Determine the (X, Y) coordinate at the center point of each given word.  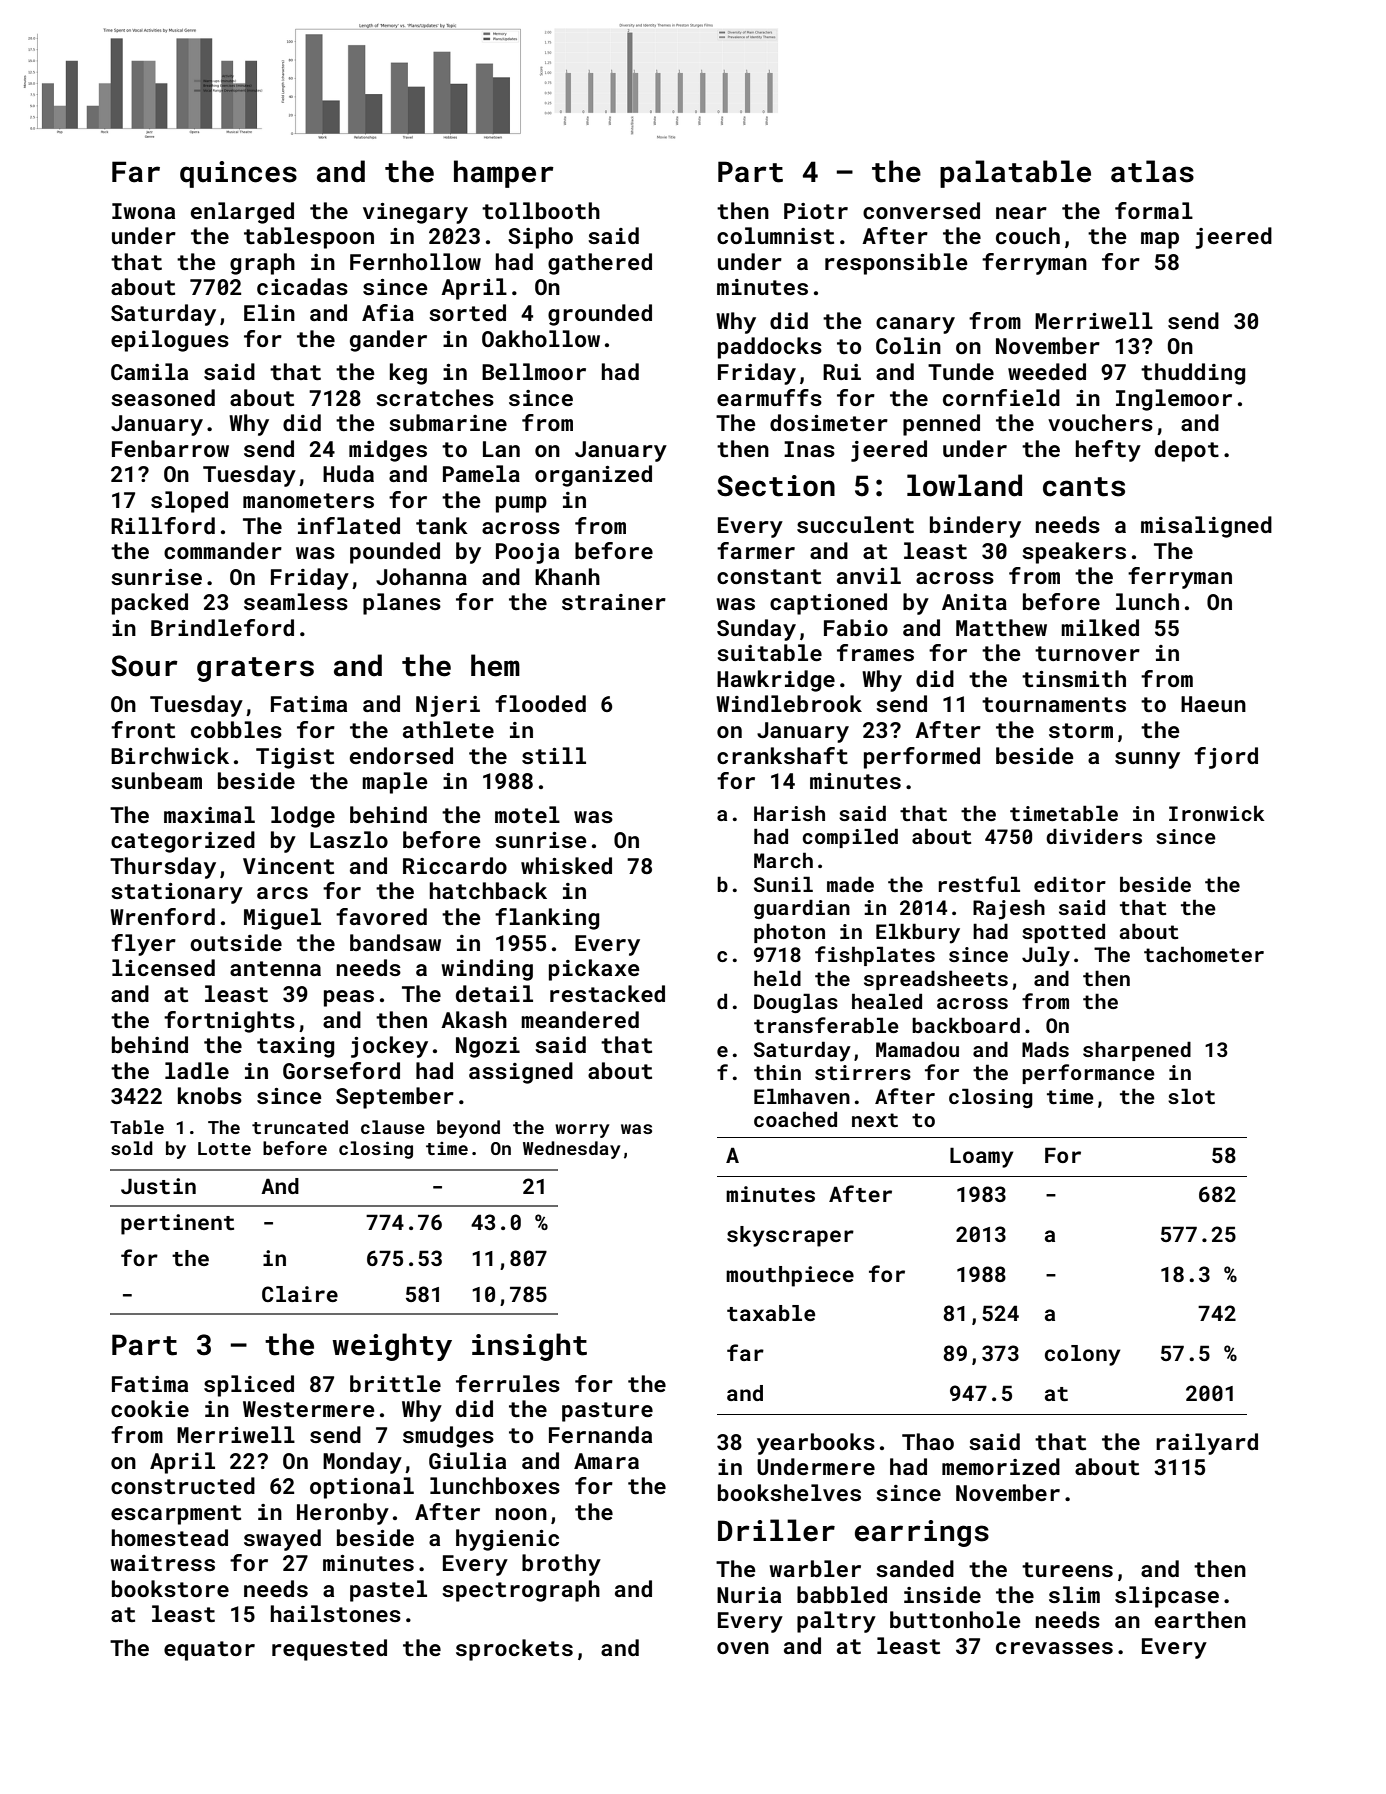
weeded (1047, 371)
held (777, 978)
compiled (850, 838)
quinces (238, 174)
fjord (1226, 758)
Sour (144, 666)
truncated (300, 1127)
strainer (614, 602)
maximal (209, 814)
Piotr (816, 211)
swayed (282, 1540)
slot (1191, 1096)
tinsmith (1074, 678)
